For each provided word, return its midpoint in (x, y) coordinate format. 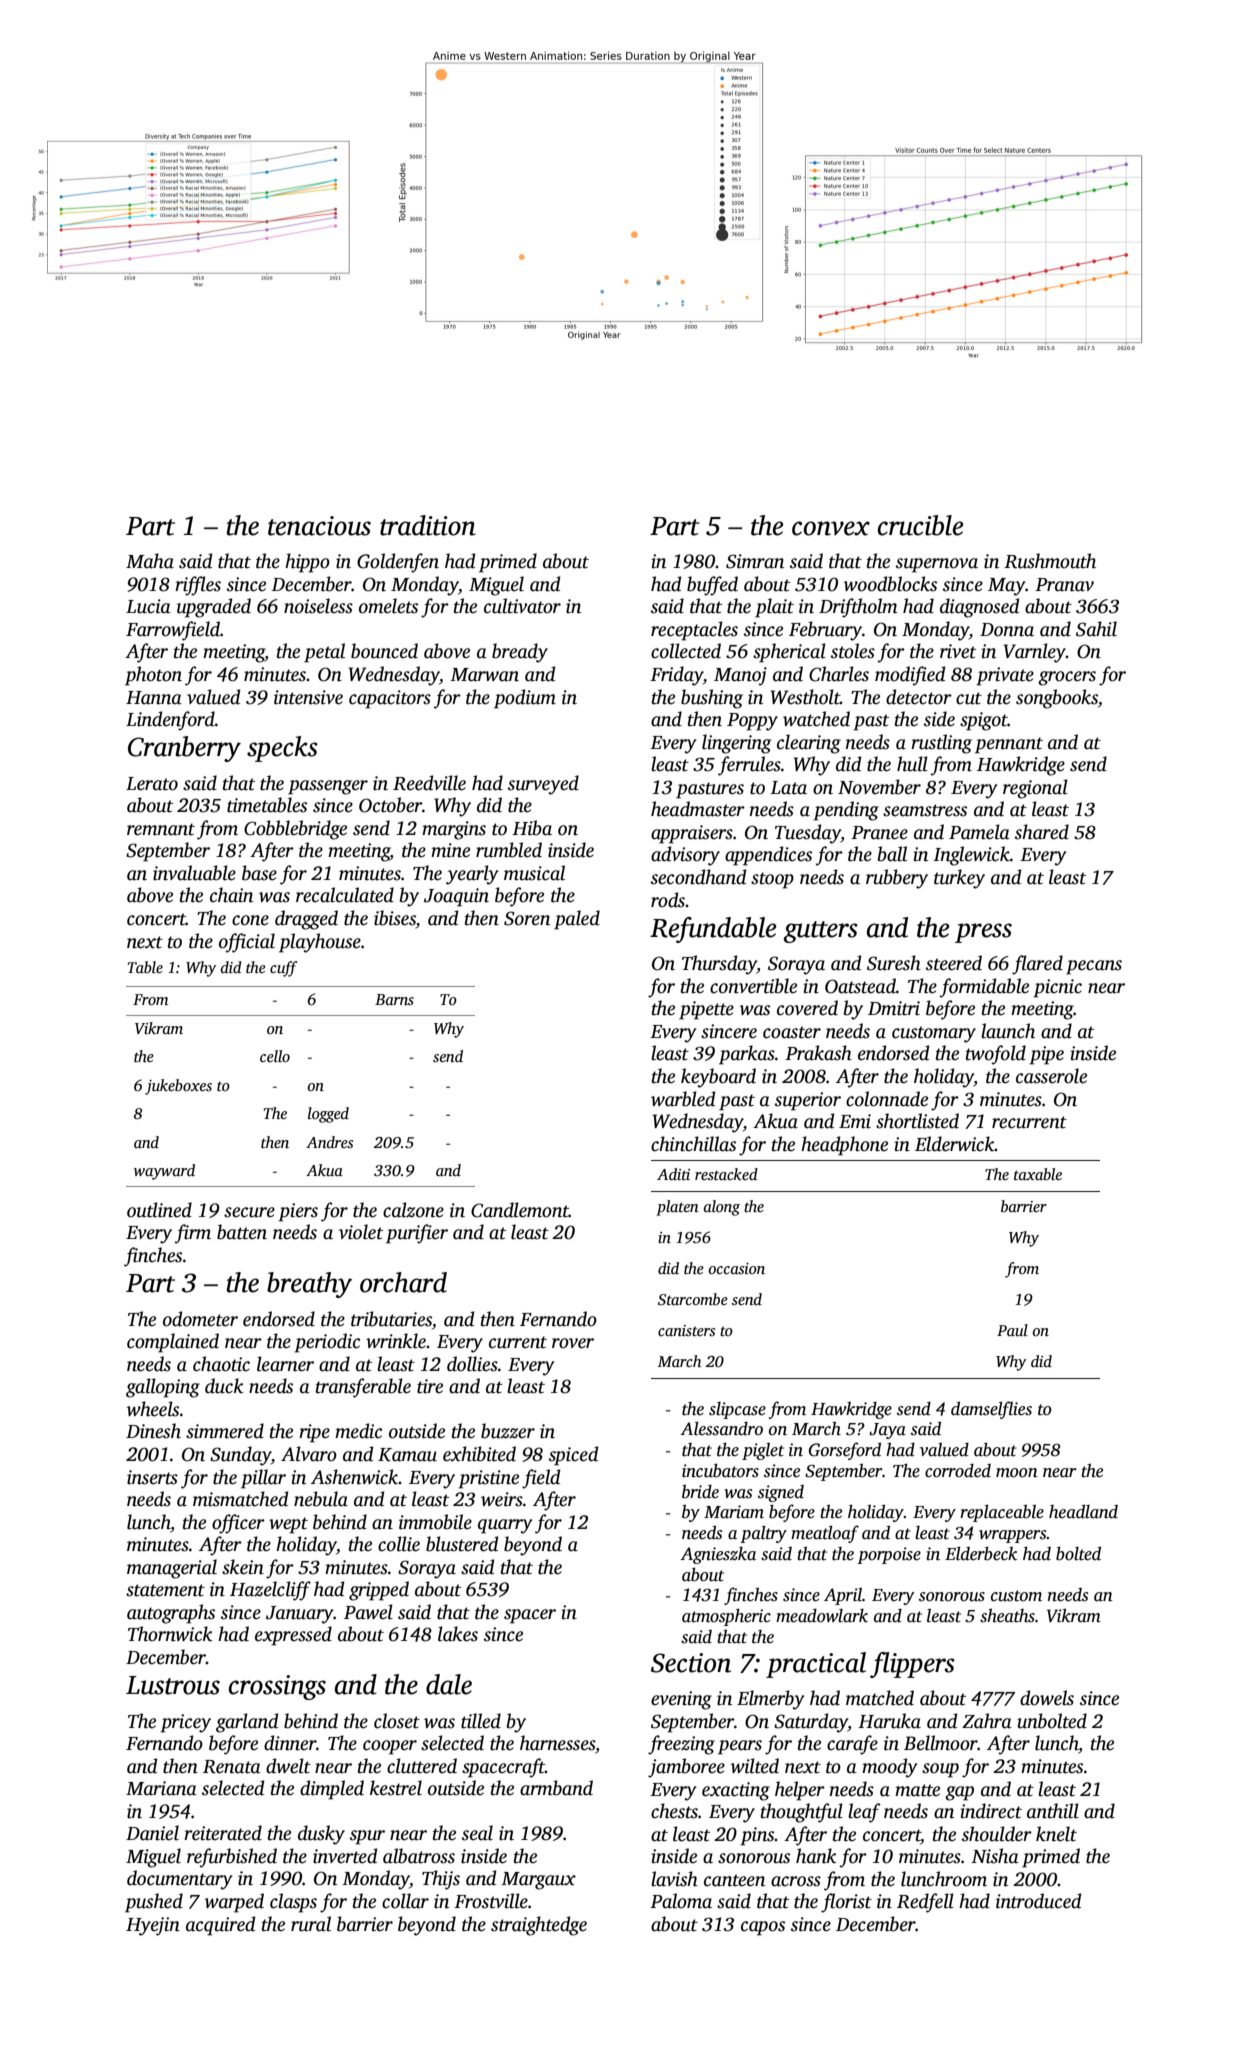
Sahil (1096, 629)
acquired (220, 1926)
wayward (164, 1172)
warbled (683, 1099)
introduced (1038, 1901)
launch (1008, 1031)
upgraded (214, 608)
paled (577, 920)
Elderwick (955, 1144)
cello (275, 1056)
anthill (1053, 1811)
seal (477, 1833)
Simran (755, 561)
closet (397, 1721)
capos (763, 1928)
